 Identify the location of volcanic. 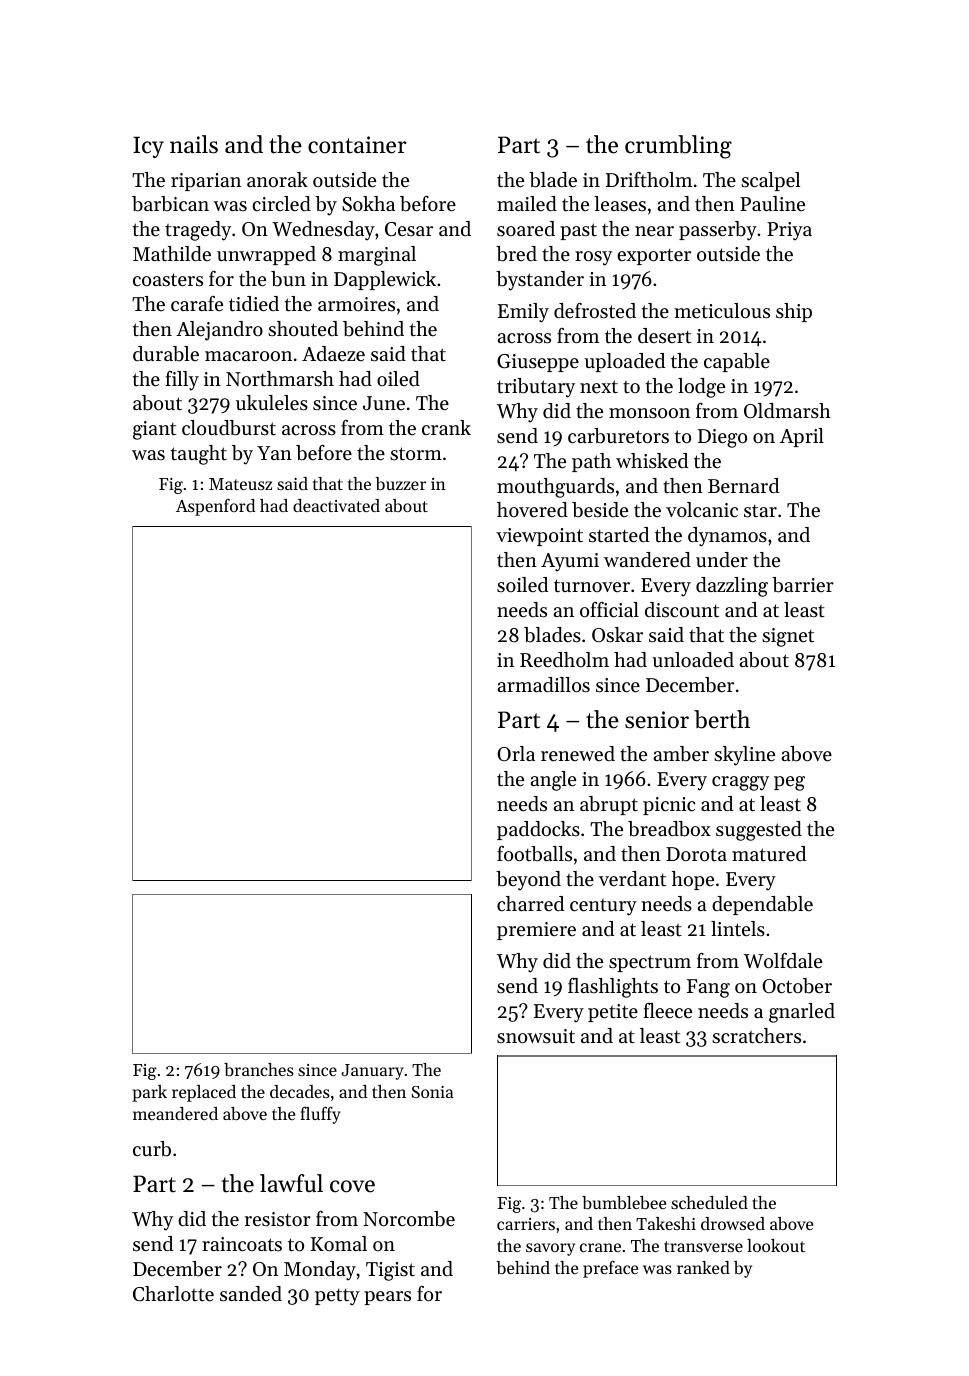
(702, 510).
